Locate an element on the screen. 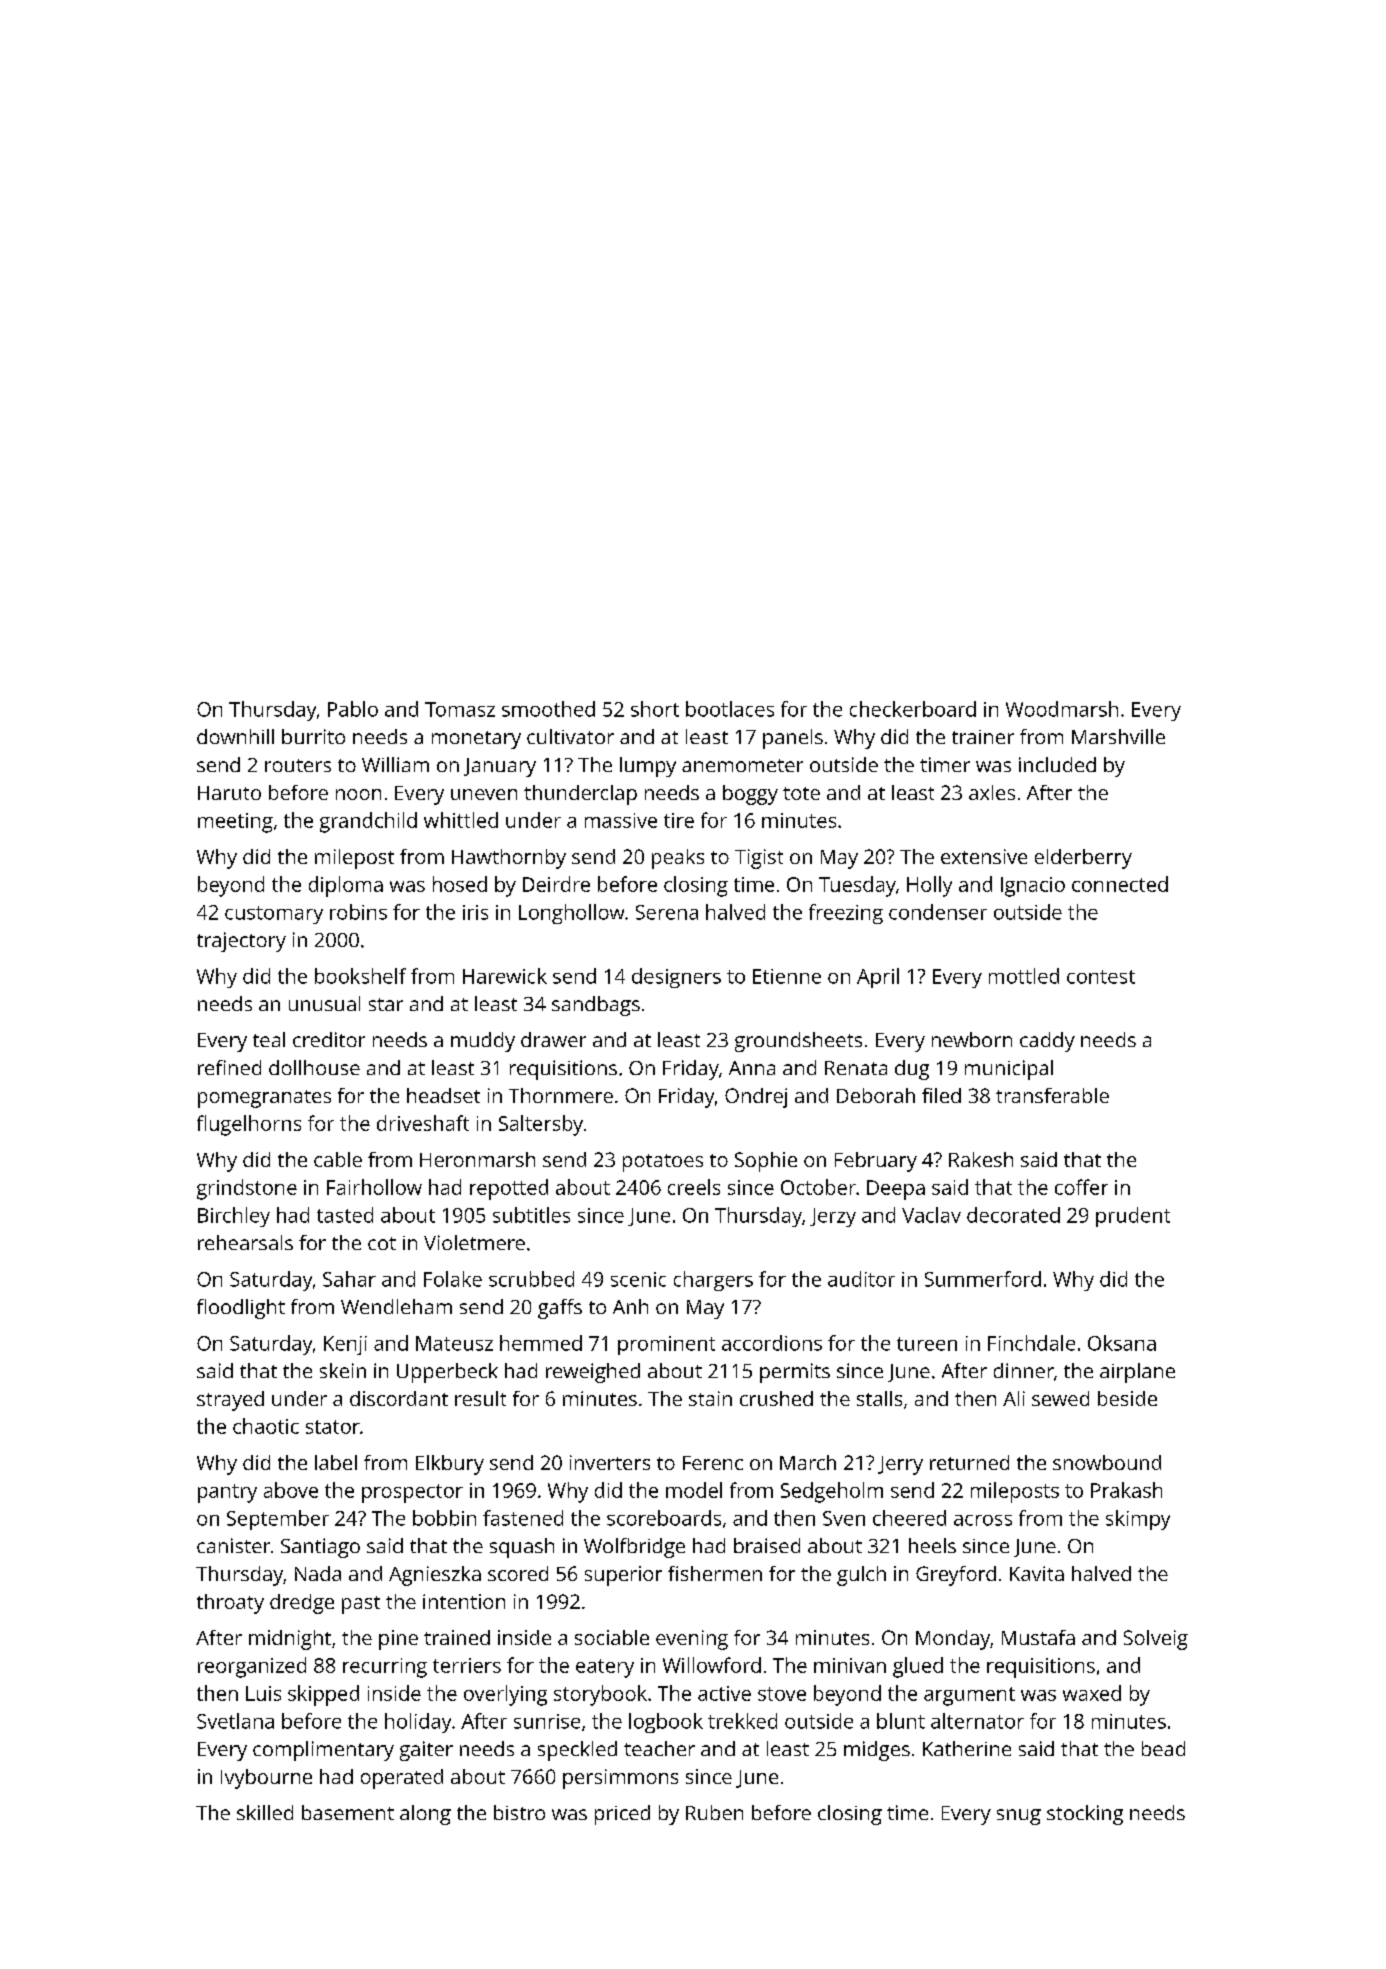 This screenshot has width=1386, height=1969. lumpy is located at coordinates (648, 767).
